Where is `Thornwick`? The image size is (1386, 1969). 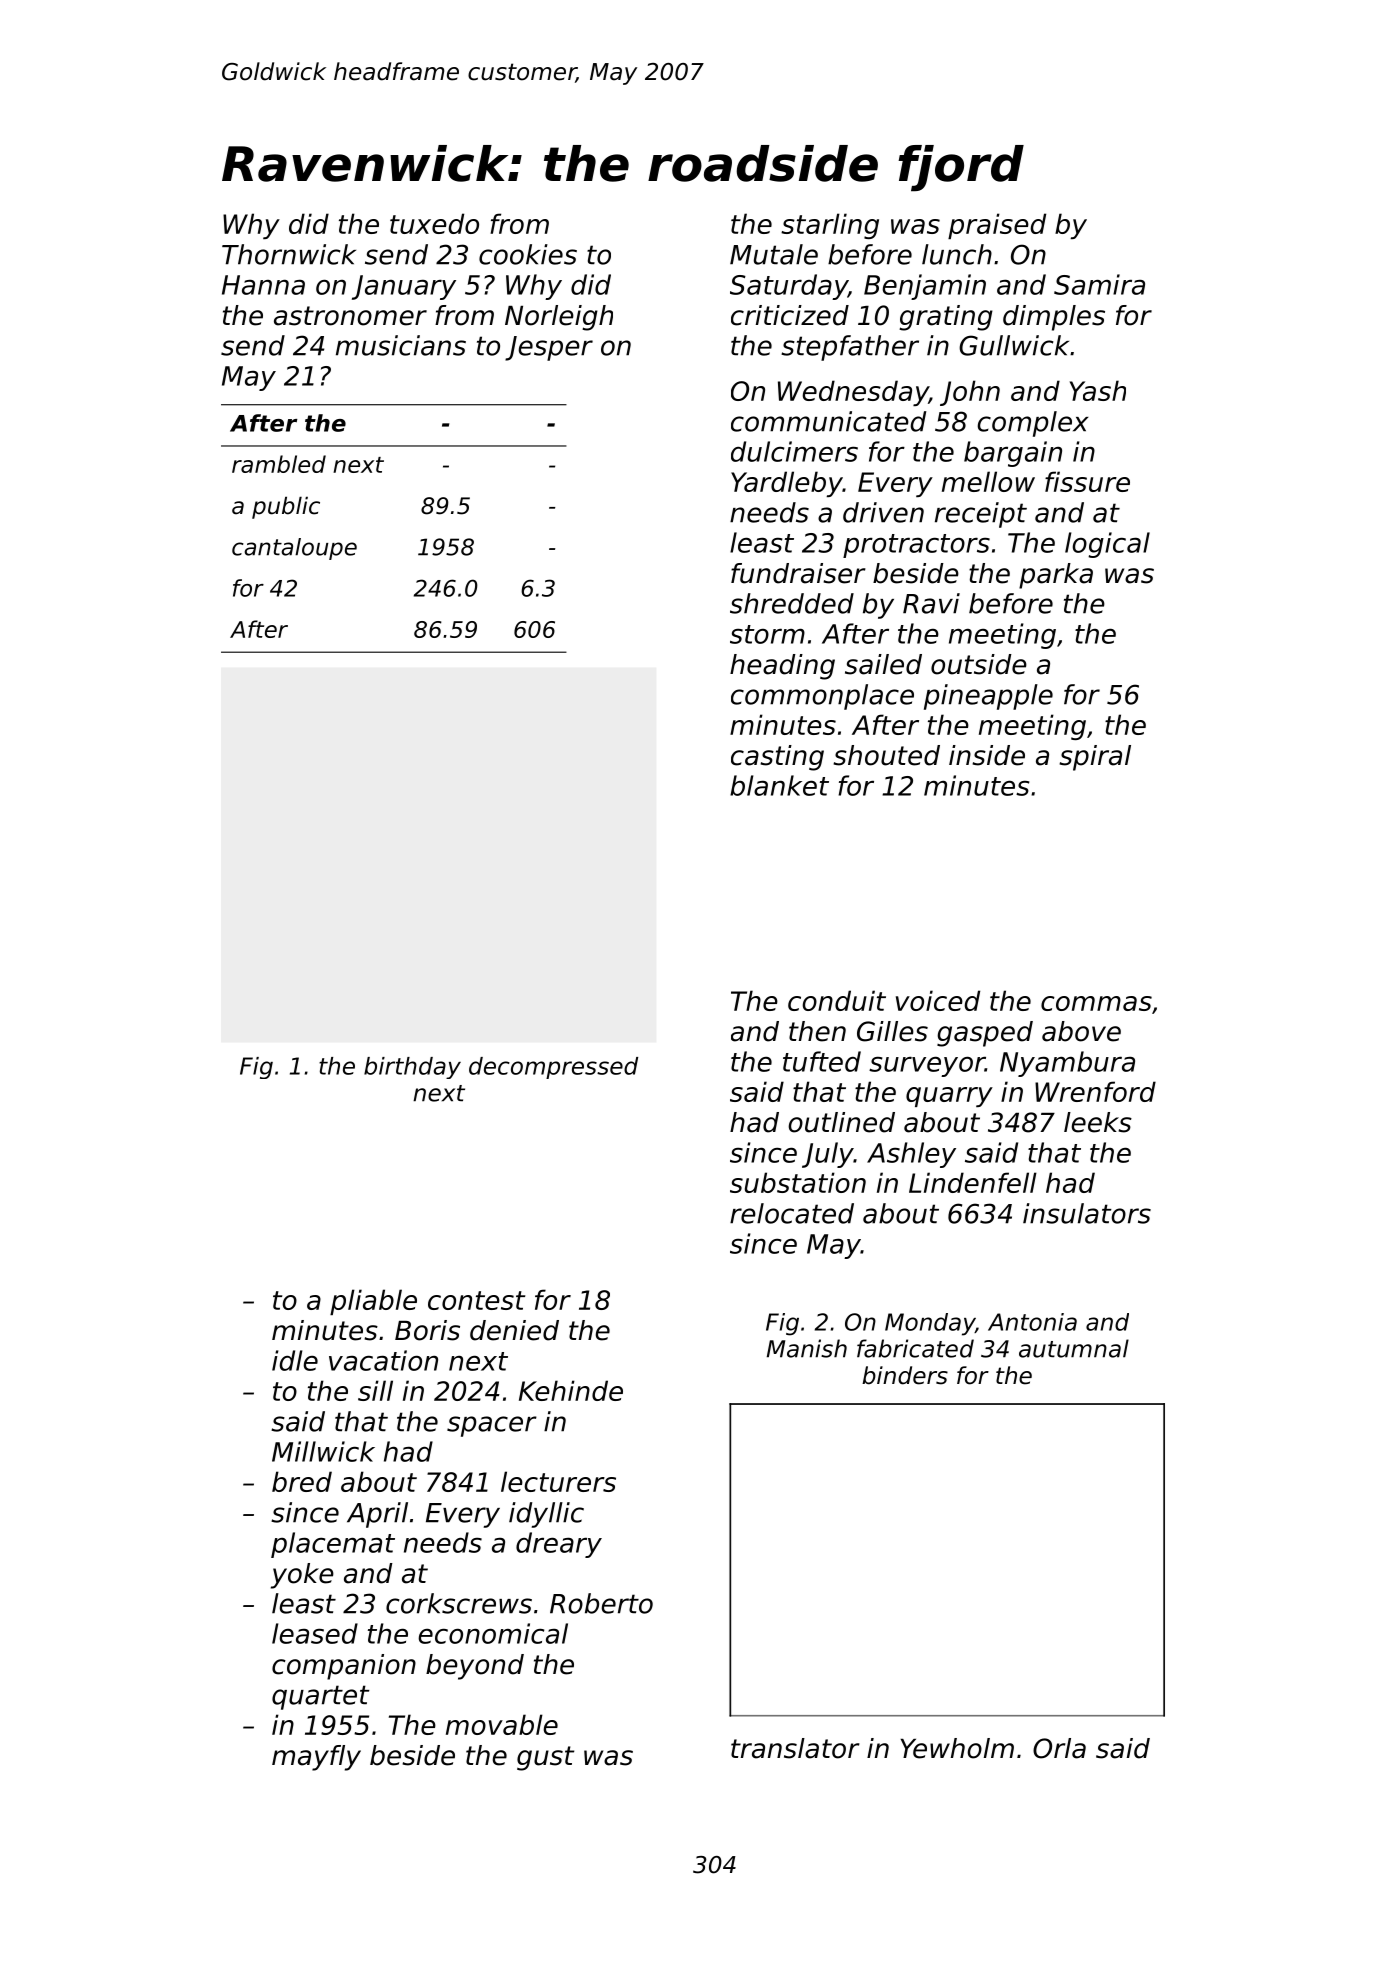
Thornwick is located at coordinates (289, 254).
